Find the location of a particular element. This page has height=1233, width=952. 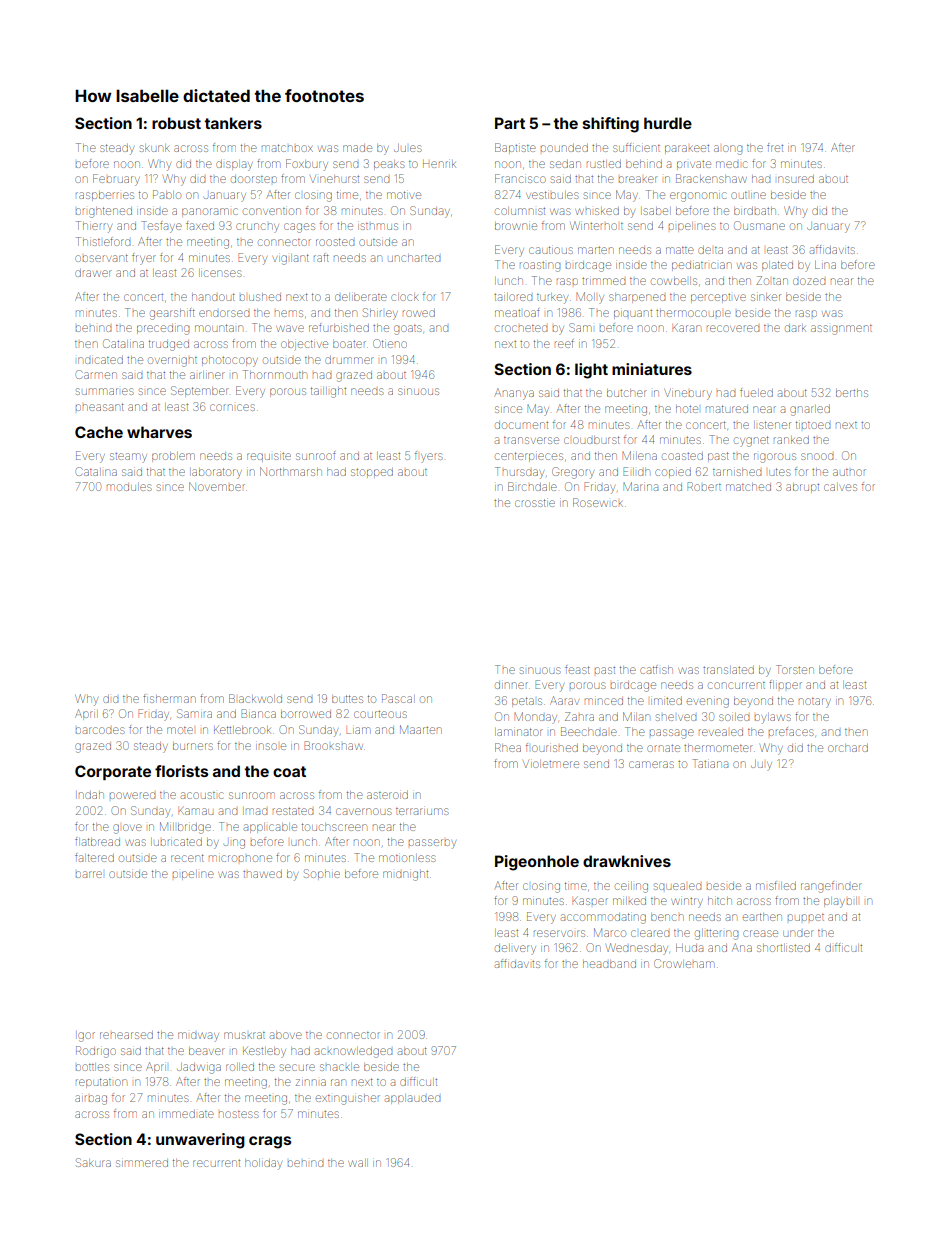

robust is located at coordinates (176, 123).
